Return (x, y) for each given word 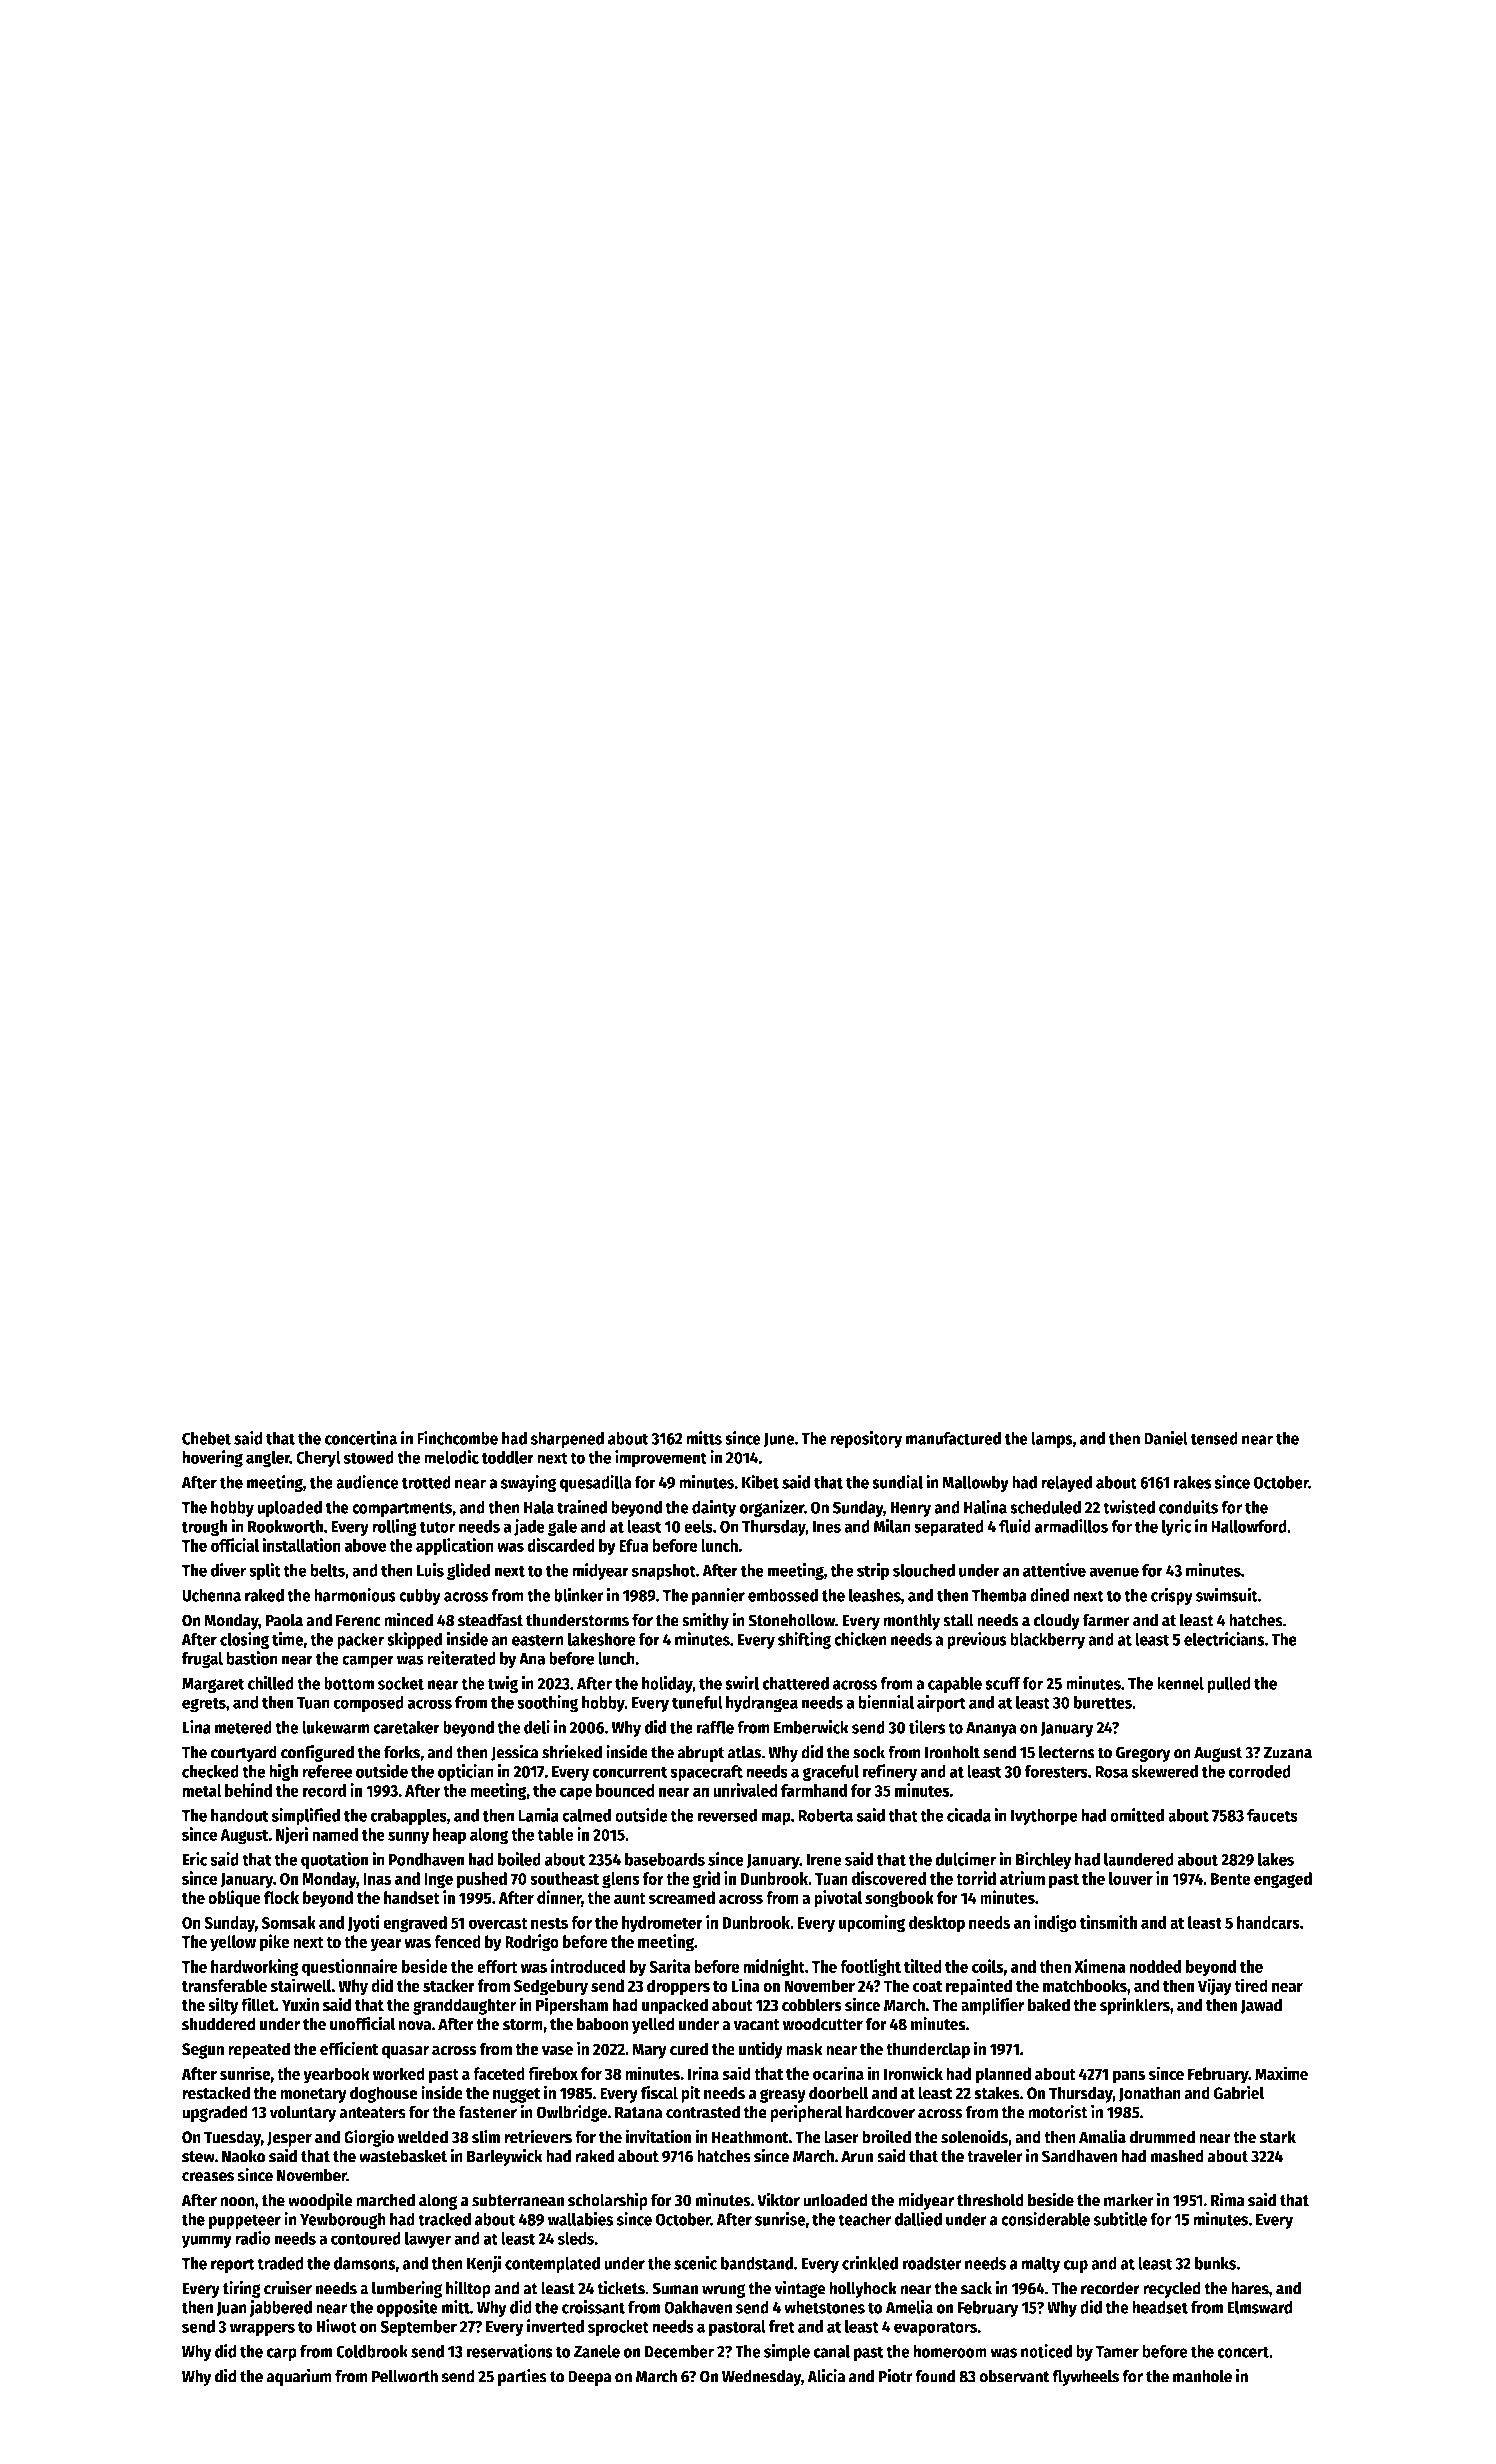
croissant (593, 2307)
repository (866, 1439)
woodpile (320, 2201)
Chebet (206, 1438)
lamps (1052, 1440)
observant (1014, 2376)
